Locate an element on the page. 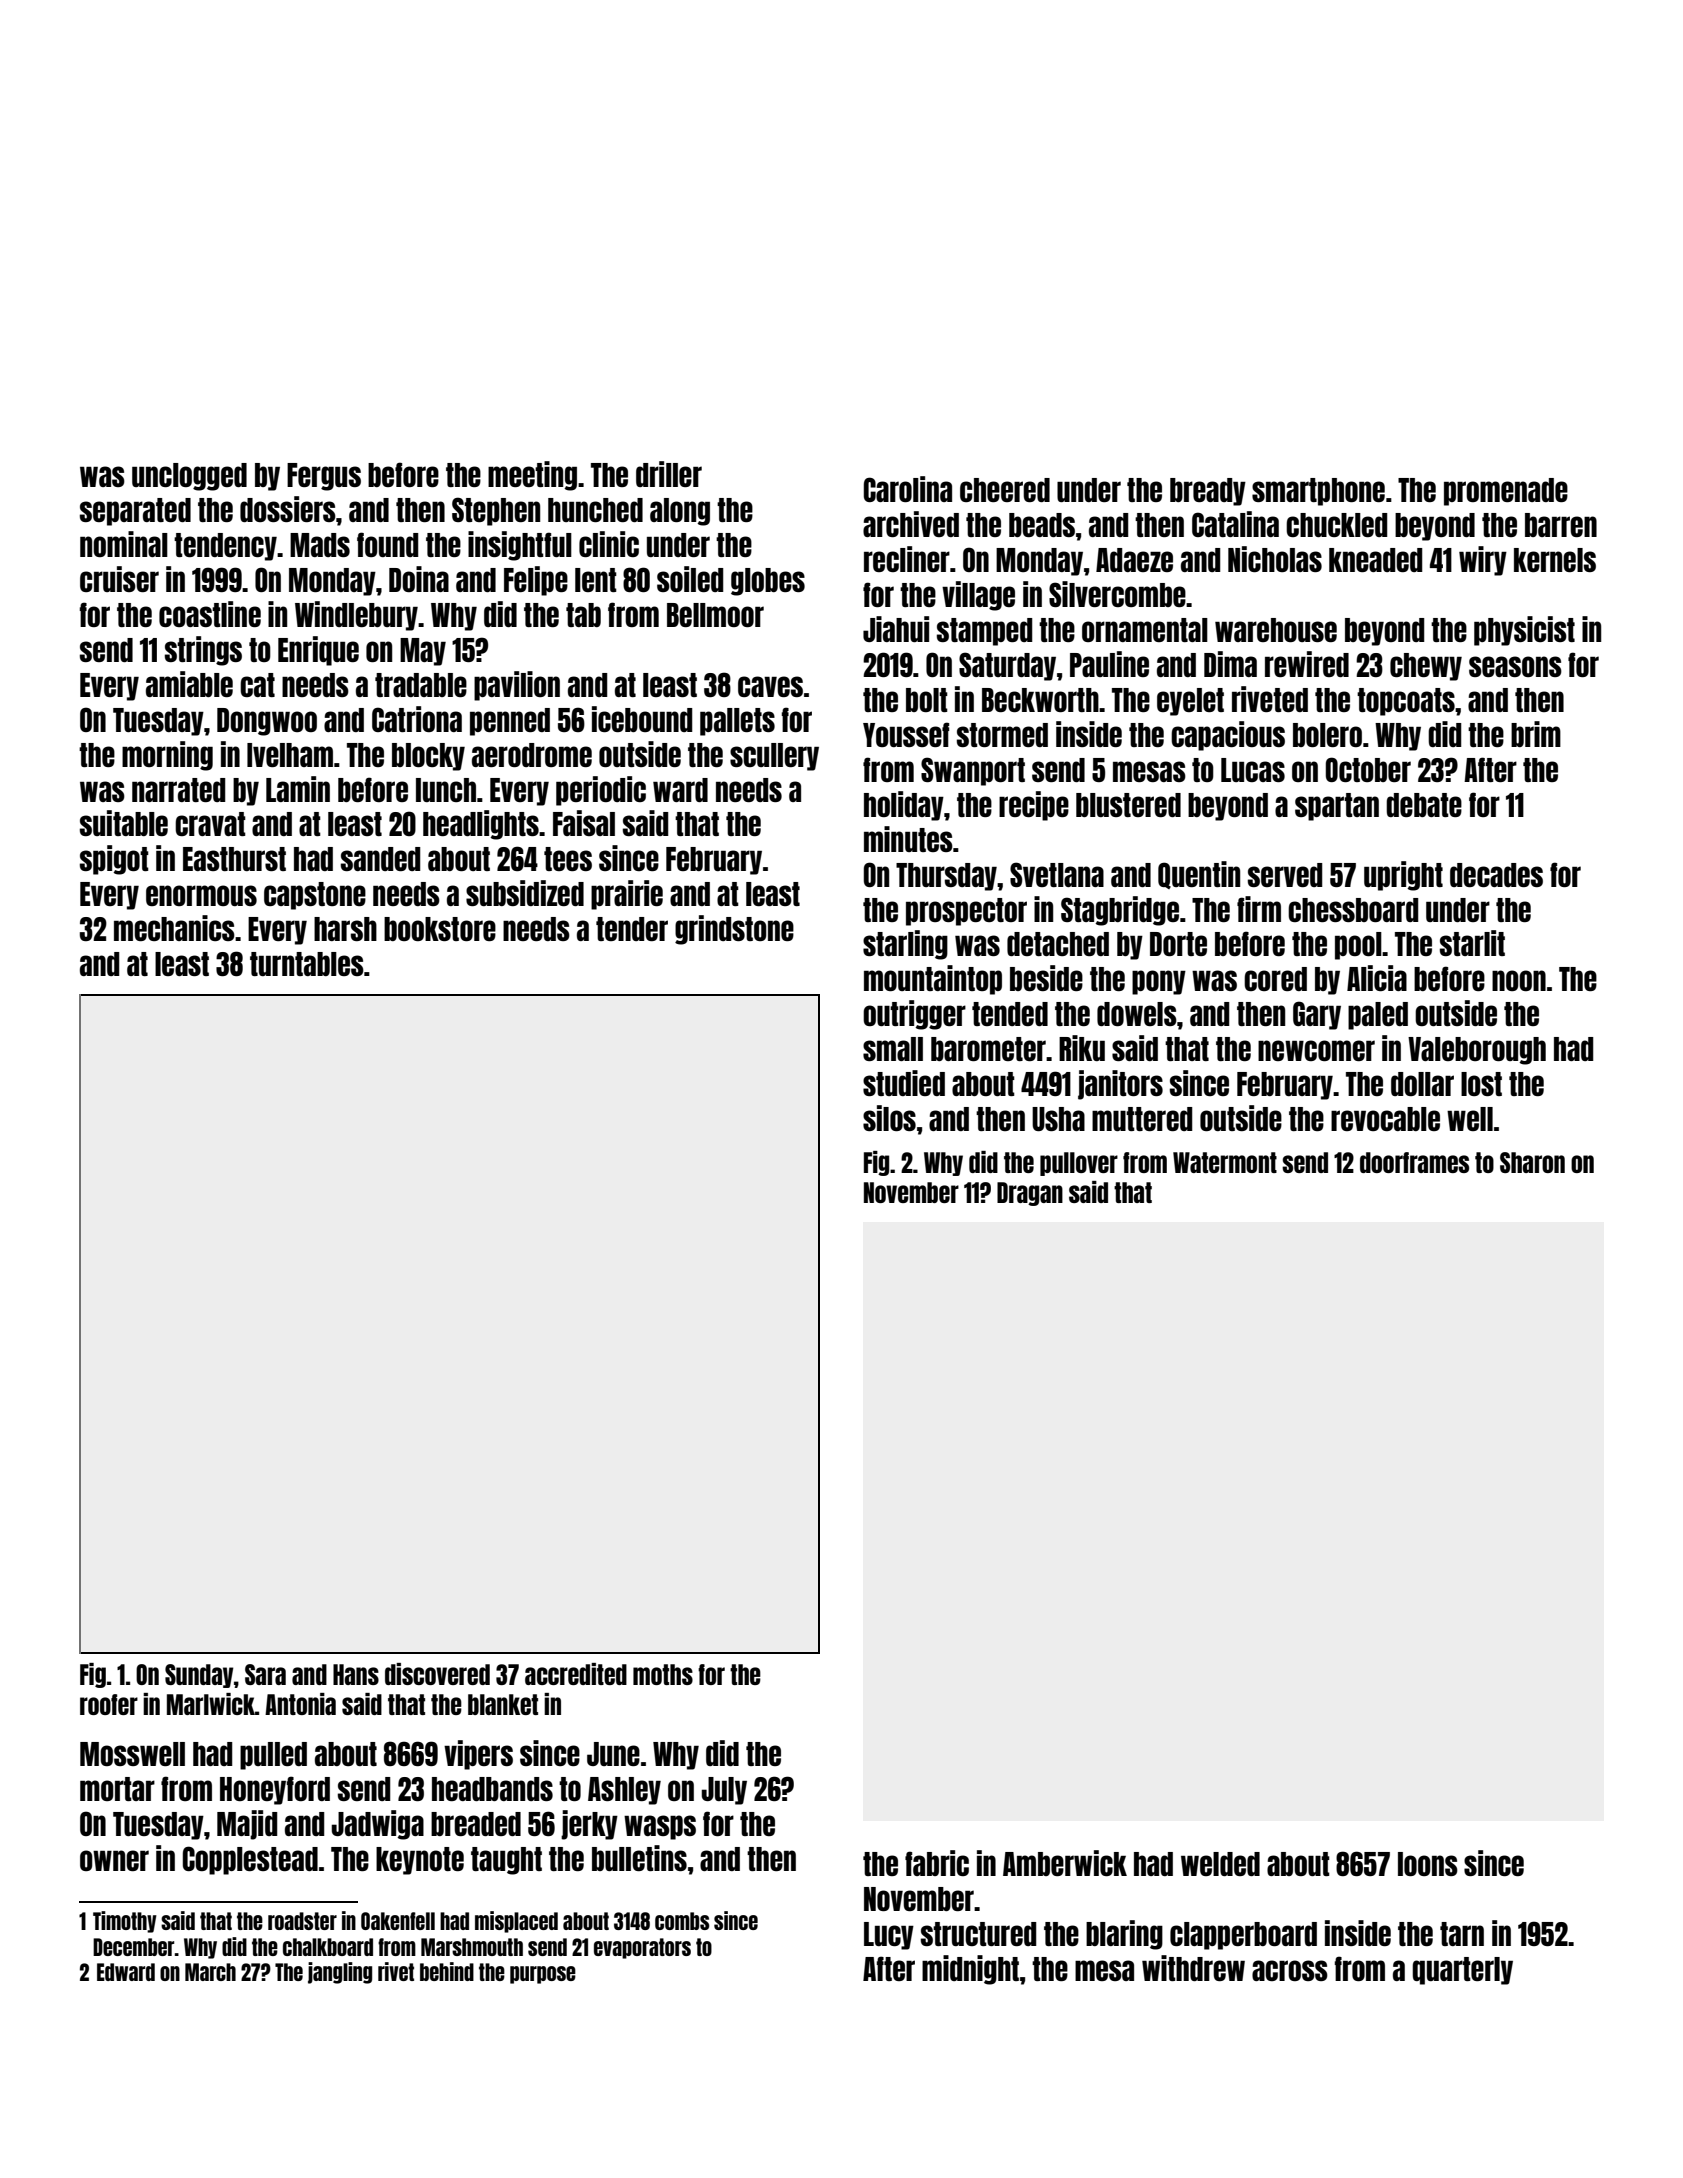 This image has height=2178, width=1683. silos is located at coordinates (889, 1118).
